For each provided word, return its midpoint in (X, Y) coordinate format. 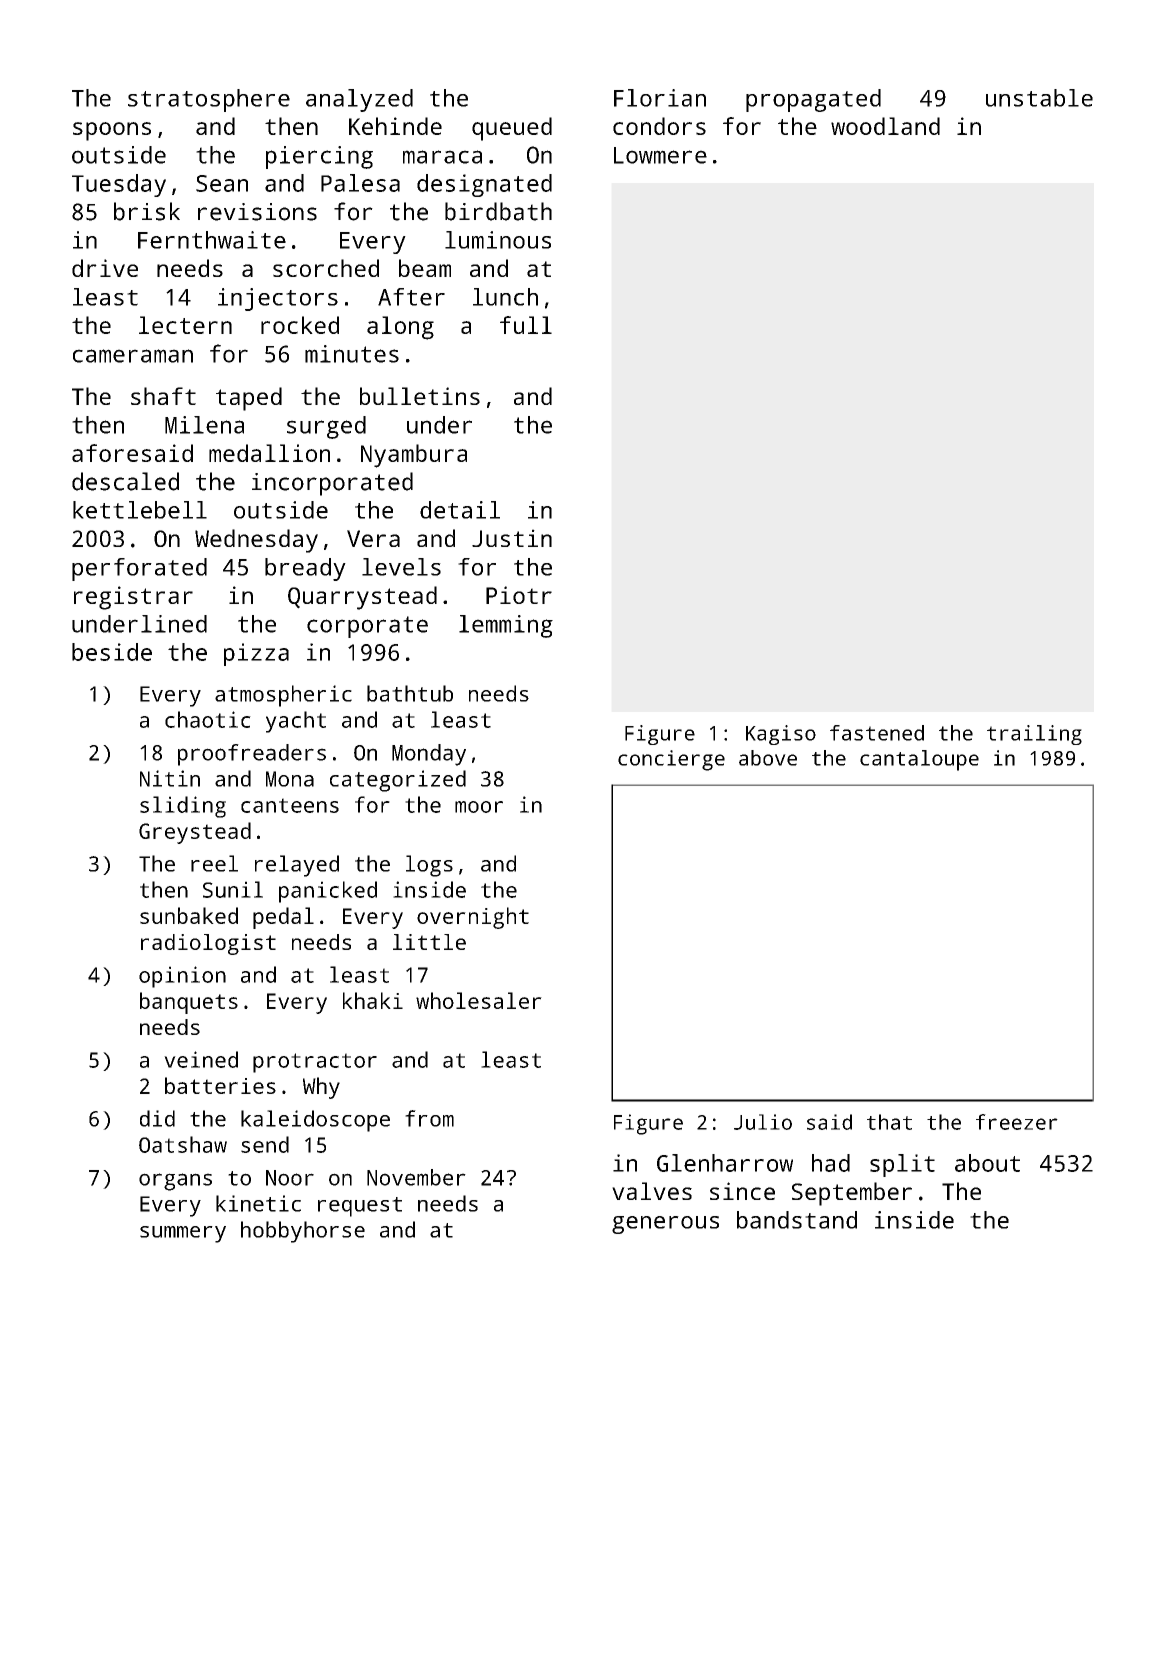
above (768, 758)
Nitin (170, 778)
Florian (660, 98)
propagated (813, 100)
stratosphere (209, 100)
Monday (429, 755)
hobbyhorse (303, 1232)
